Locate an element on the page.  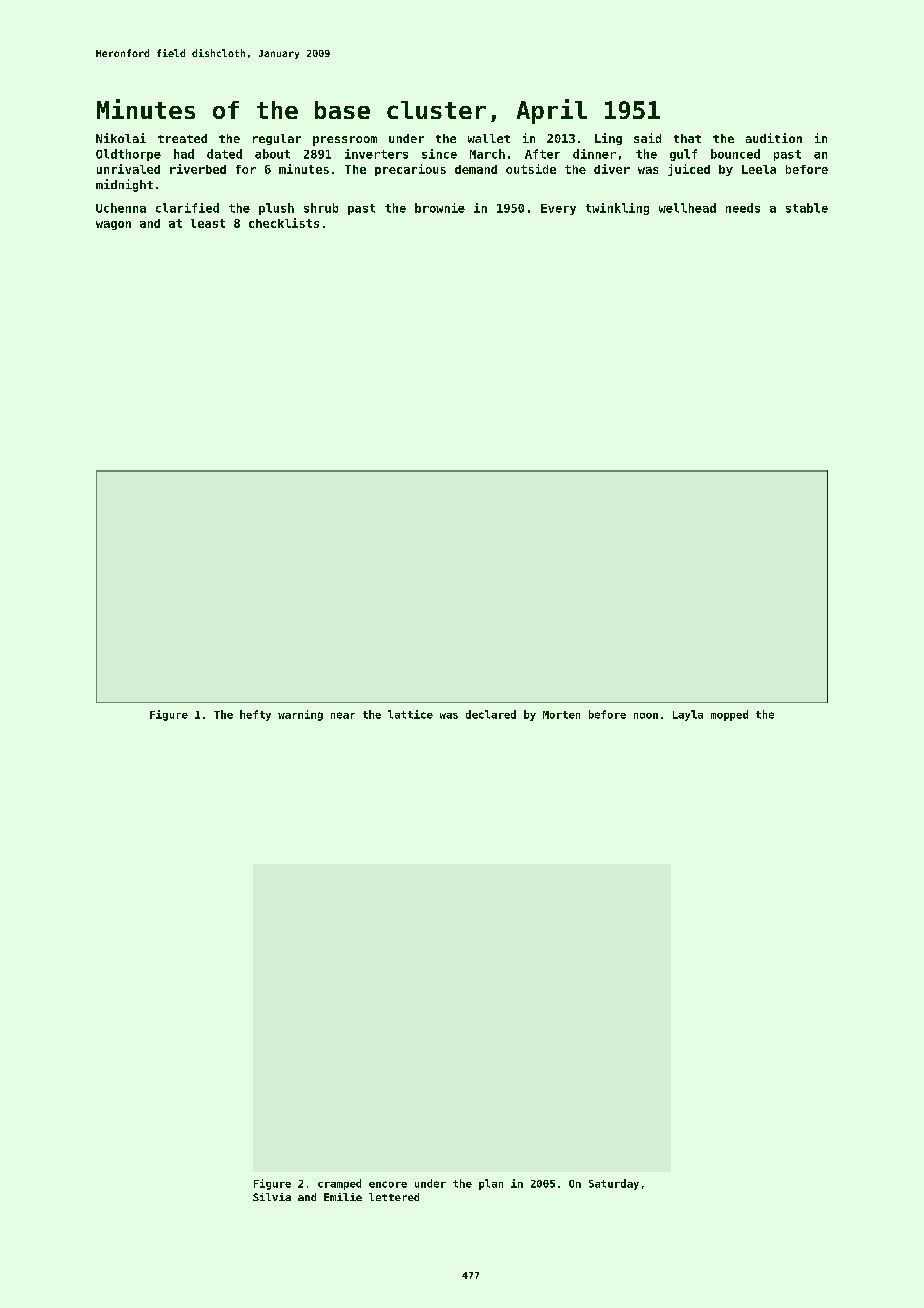
wellhead is located at coordinates (687, 208).
